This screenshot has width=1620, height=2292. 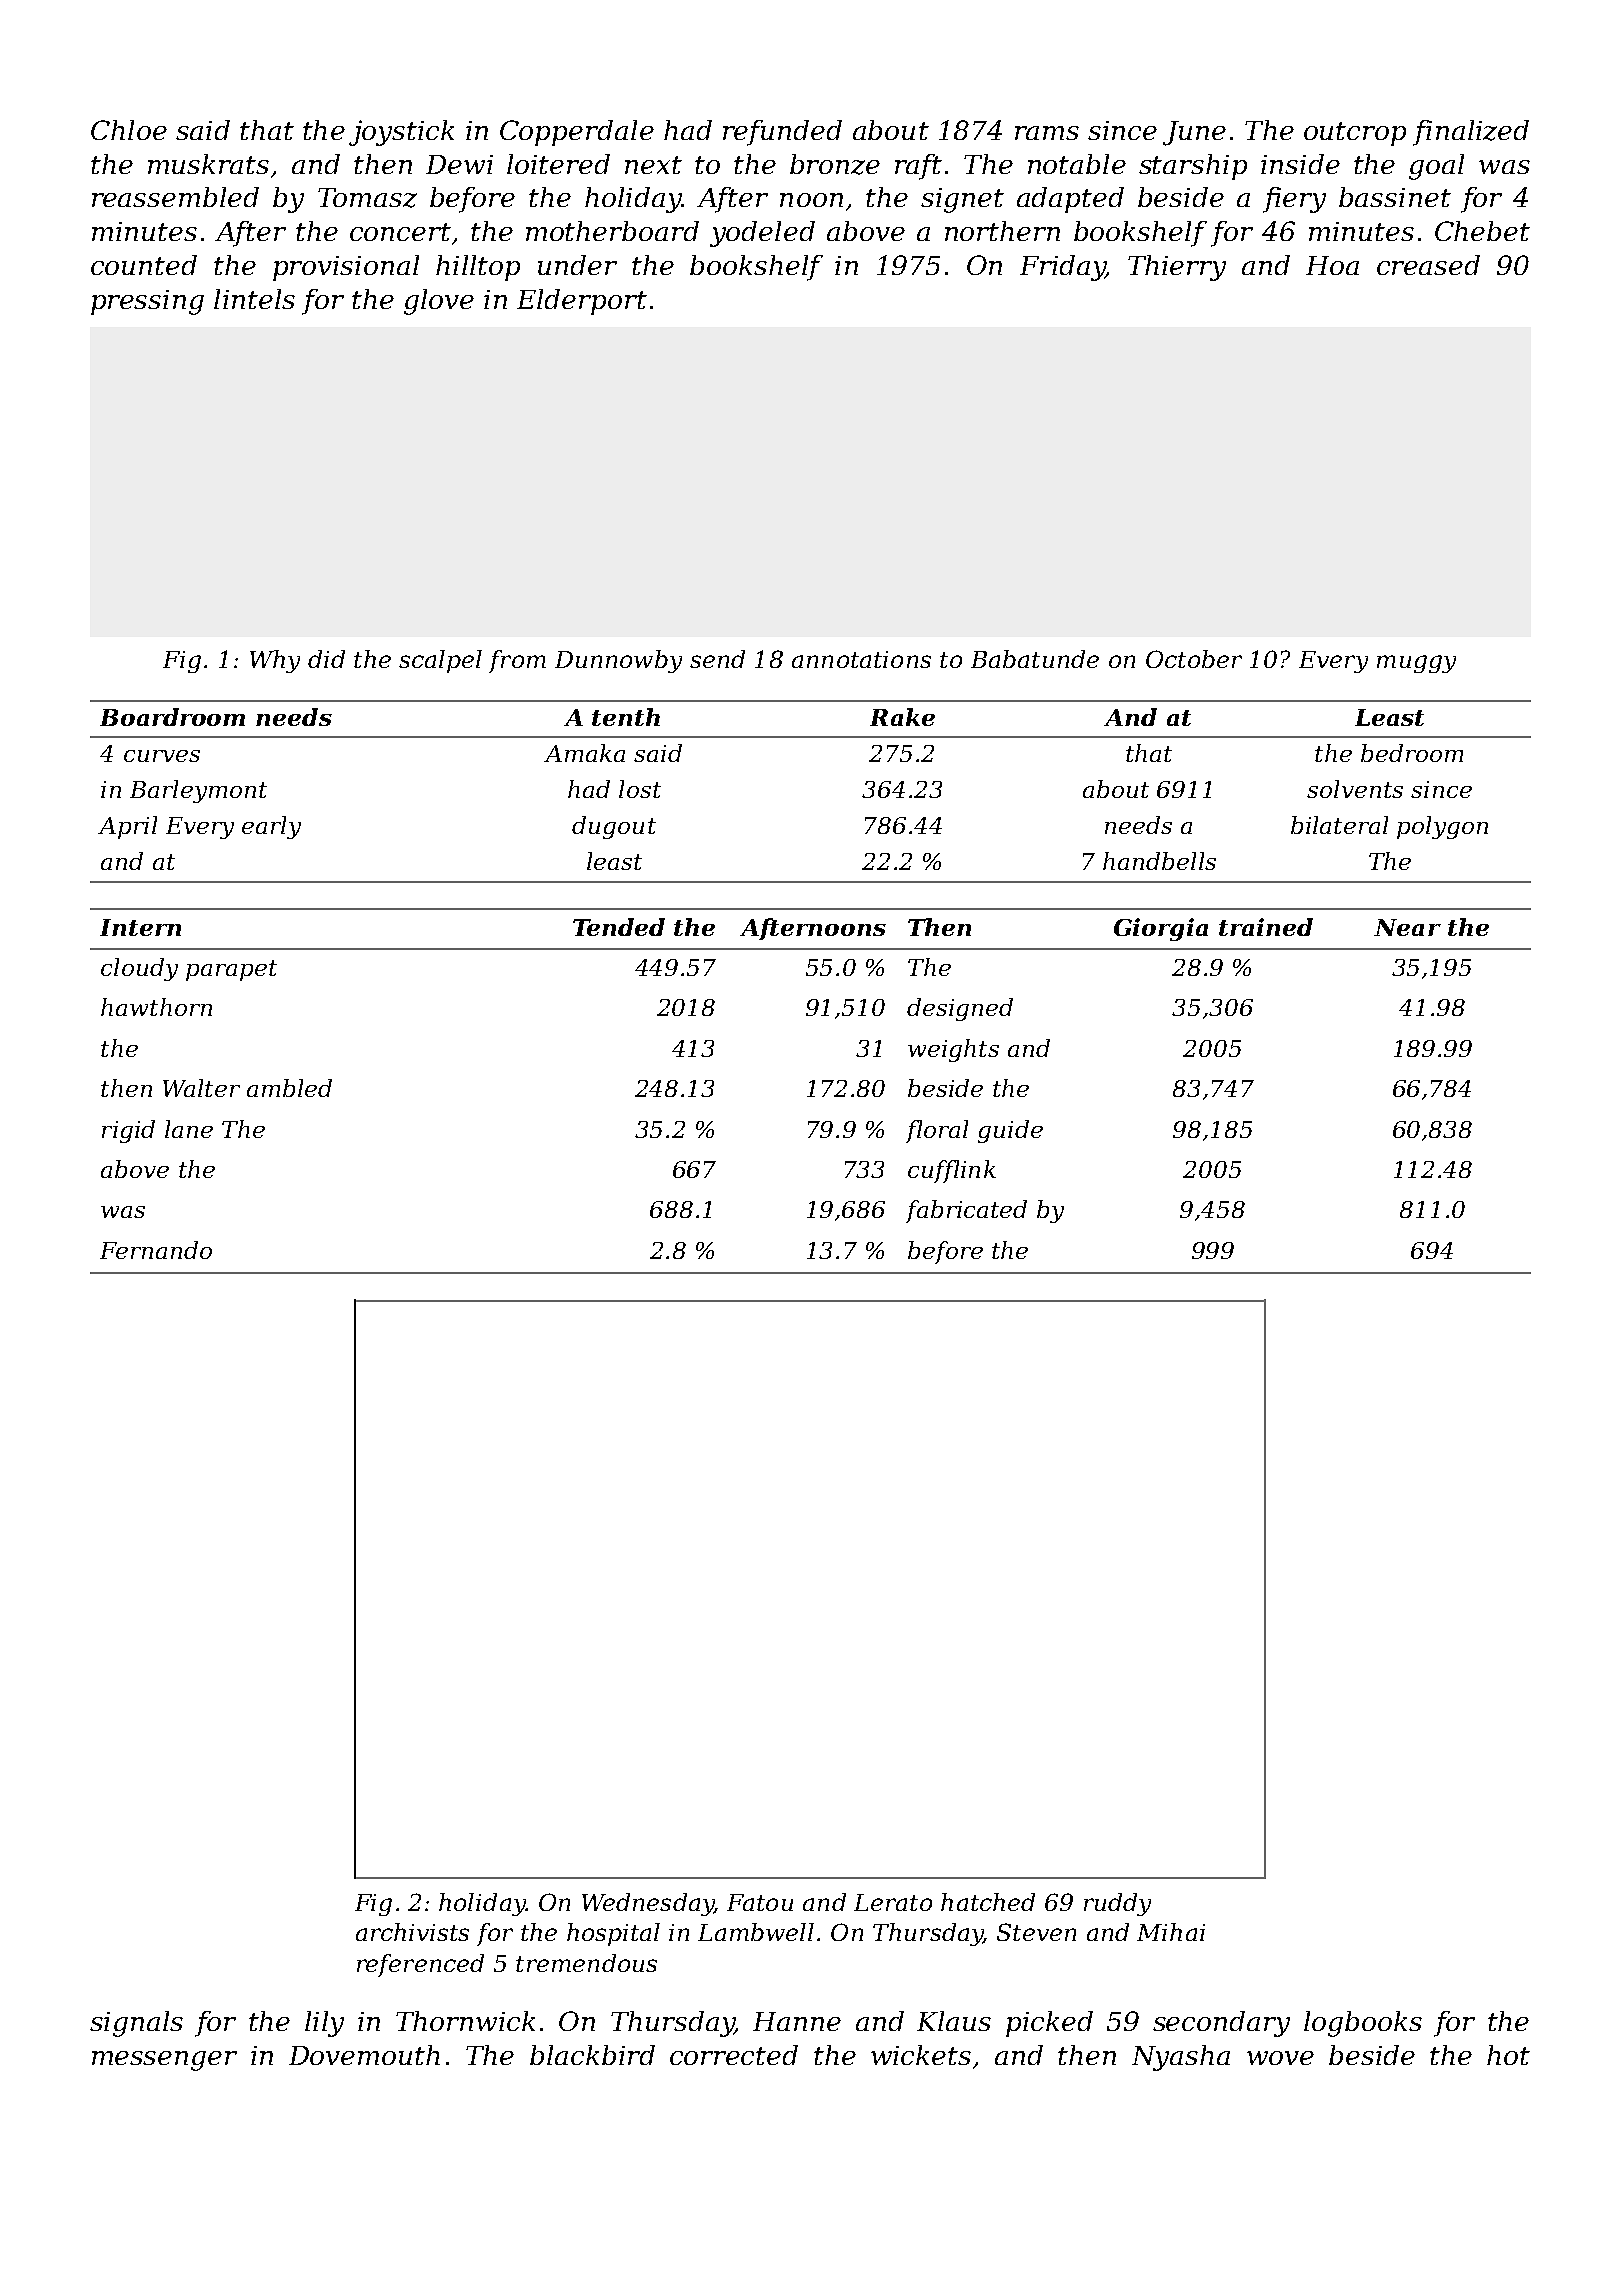 I want to click on corrected, so click(x=734, y=2055).
